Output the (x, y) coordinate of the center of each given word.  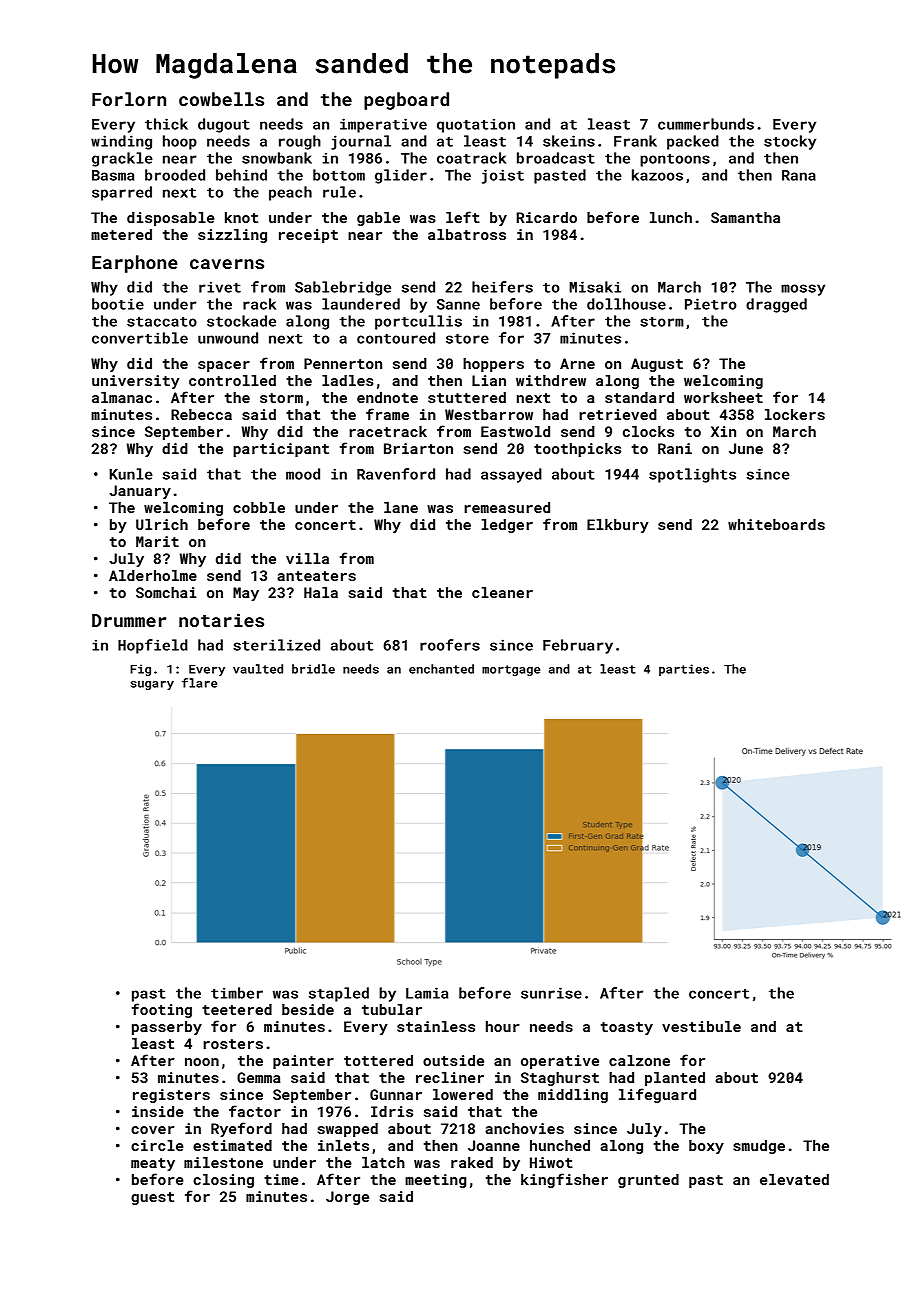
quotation (476, 125)
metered (121, 234)
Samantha (745, 217)
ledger (507, 526)
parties (684, 670)
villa (307, 558)
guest (152, 1198)
